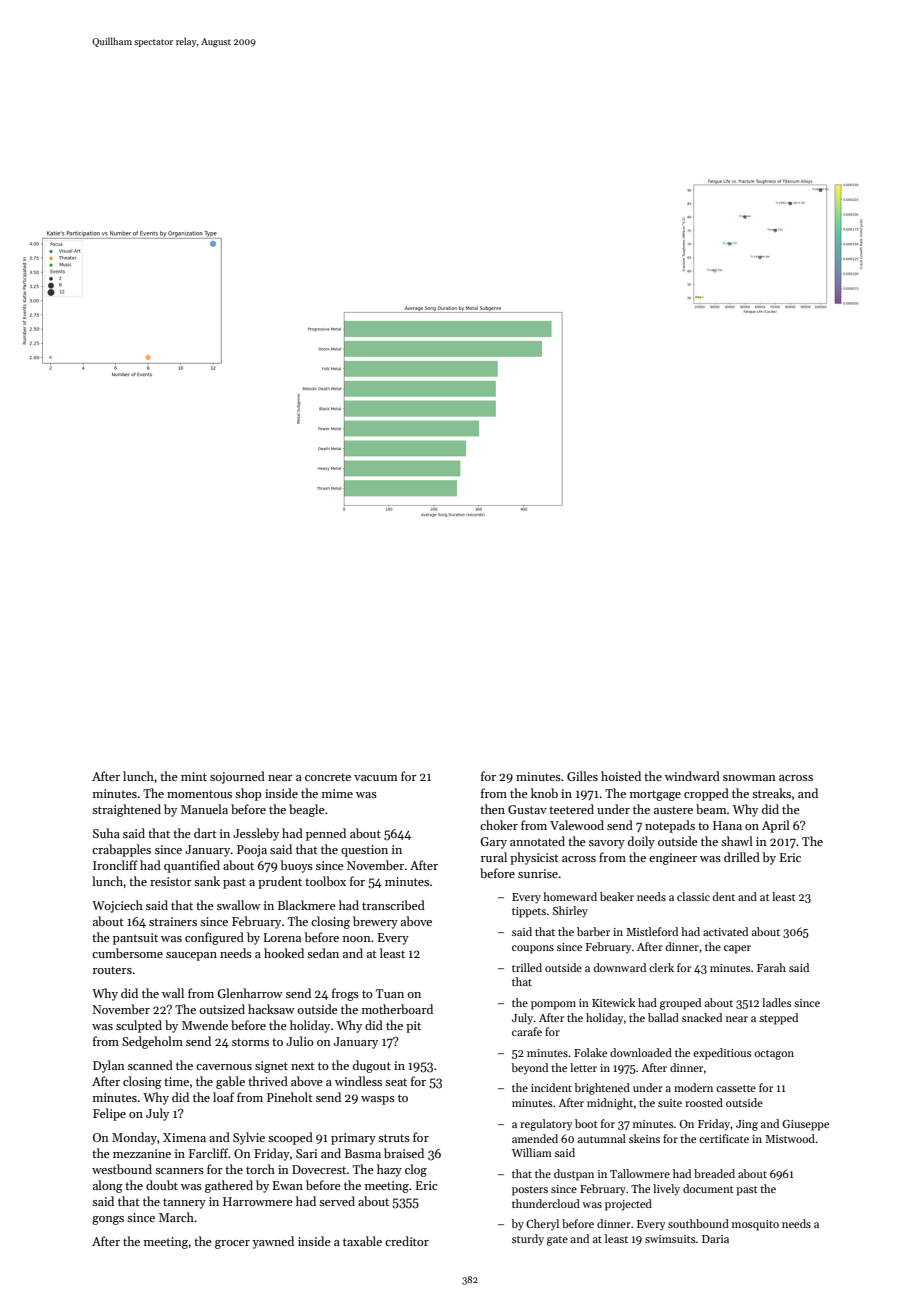 Image resolution: width=924 pixels, height=1308 pixels. Describe the element at coordinates (389, 1170) in the screenshot. I see `hazy` at that location.
